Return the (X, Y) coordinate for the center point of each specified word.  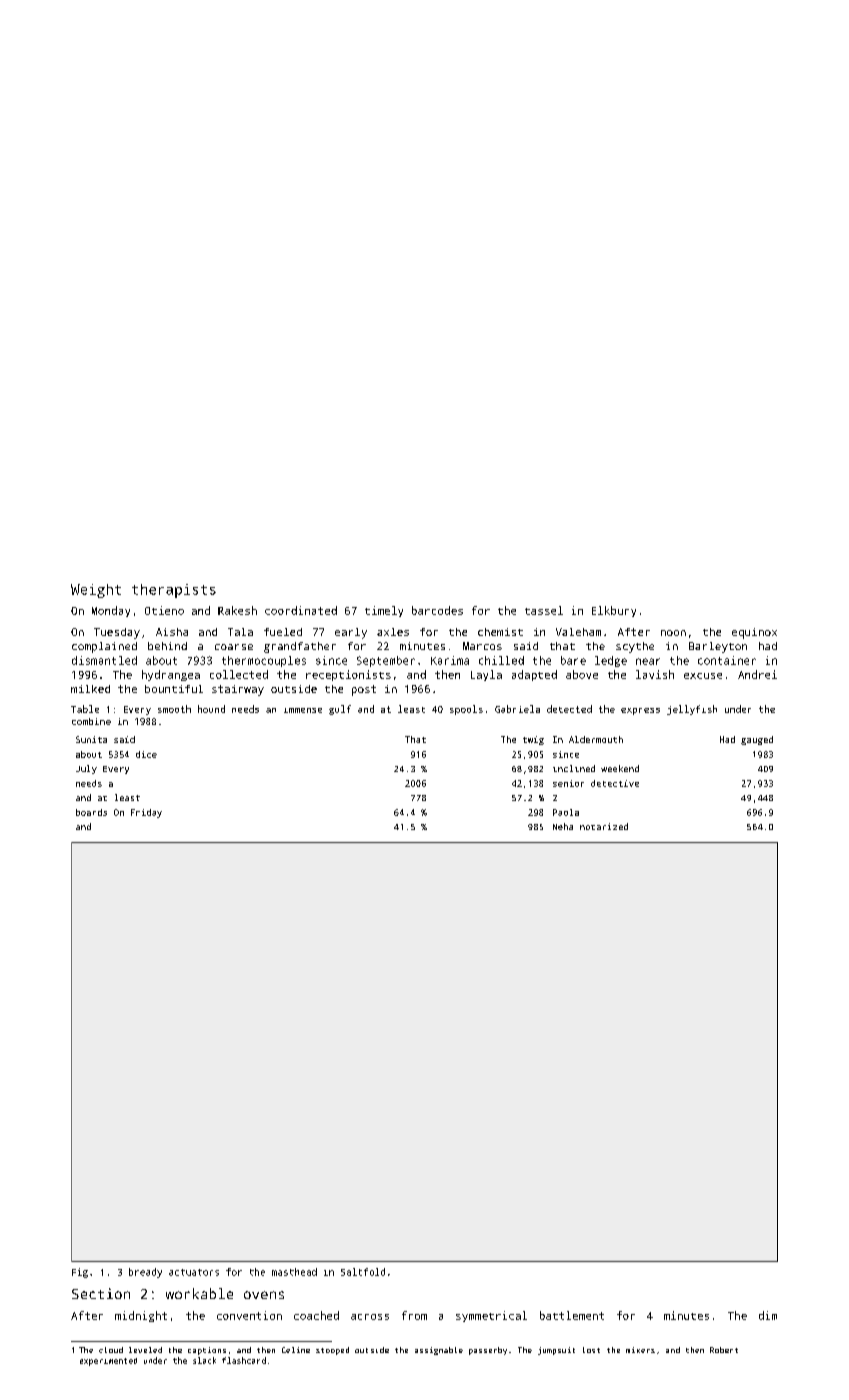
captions (207, 1351)
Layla (486, 675)
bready (145, 1273)
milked (90, 689)
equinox (754, 633)
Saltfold (363, 1272)
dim (768, 1315)
